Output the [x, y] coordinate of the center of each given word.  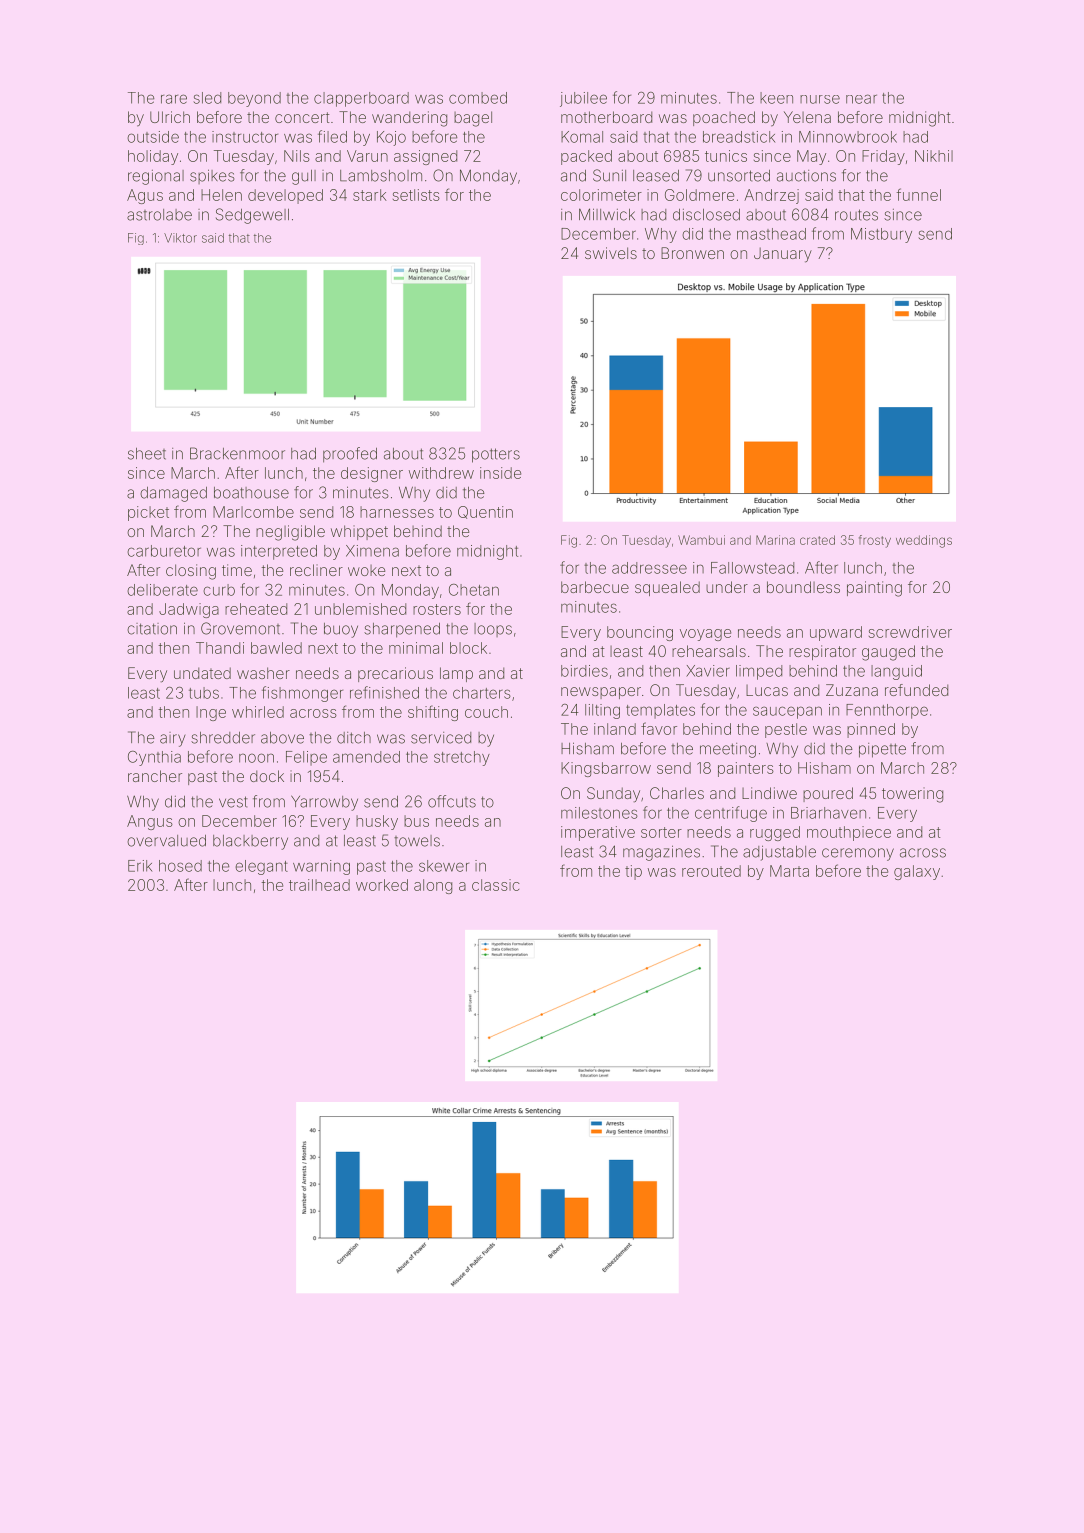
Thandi [220, 648]
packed [586, 157]
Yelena [807, 117]
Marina [775, 540]
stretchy [462, 758]
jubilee [583, 99]
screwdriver [910, 632]
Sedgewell [252, 216]
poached [724, 118]
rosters [437, 609]
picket [148, 513]
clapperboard [361, 99]
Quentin [485, 512]
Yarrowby [324, 803]
